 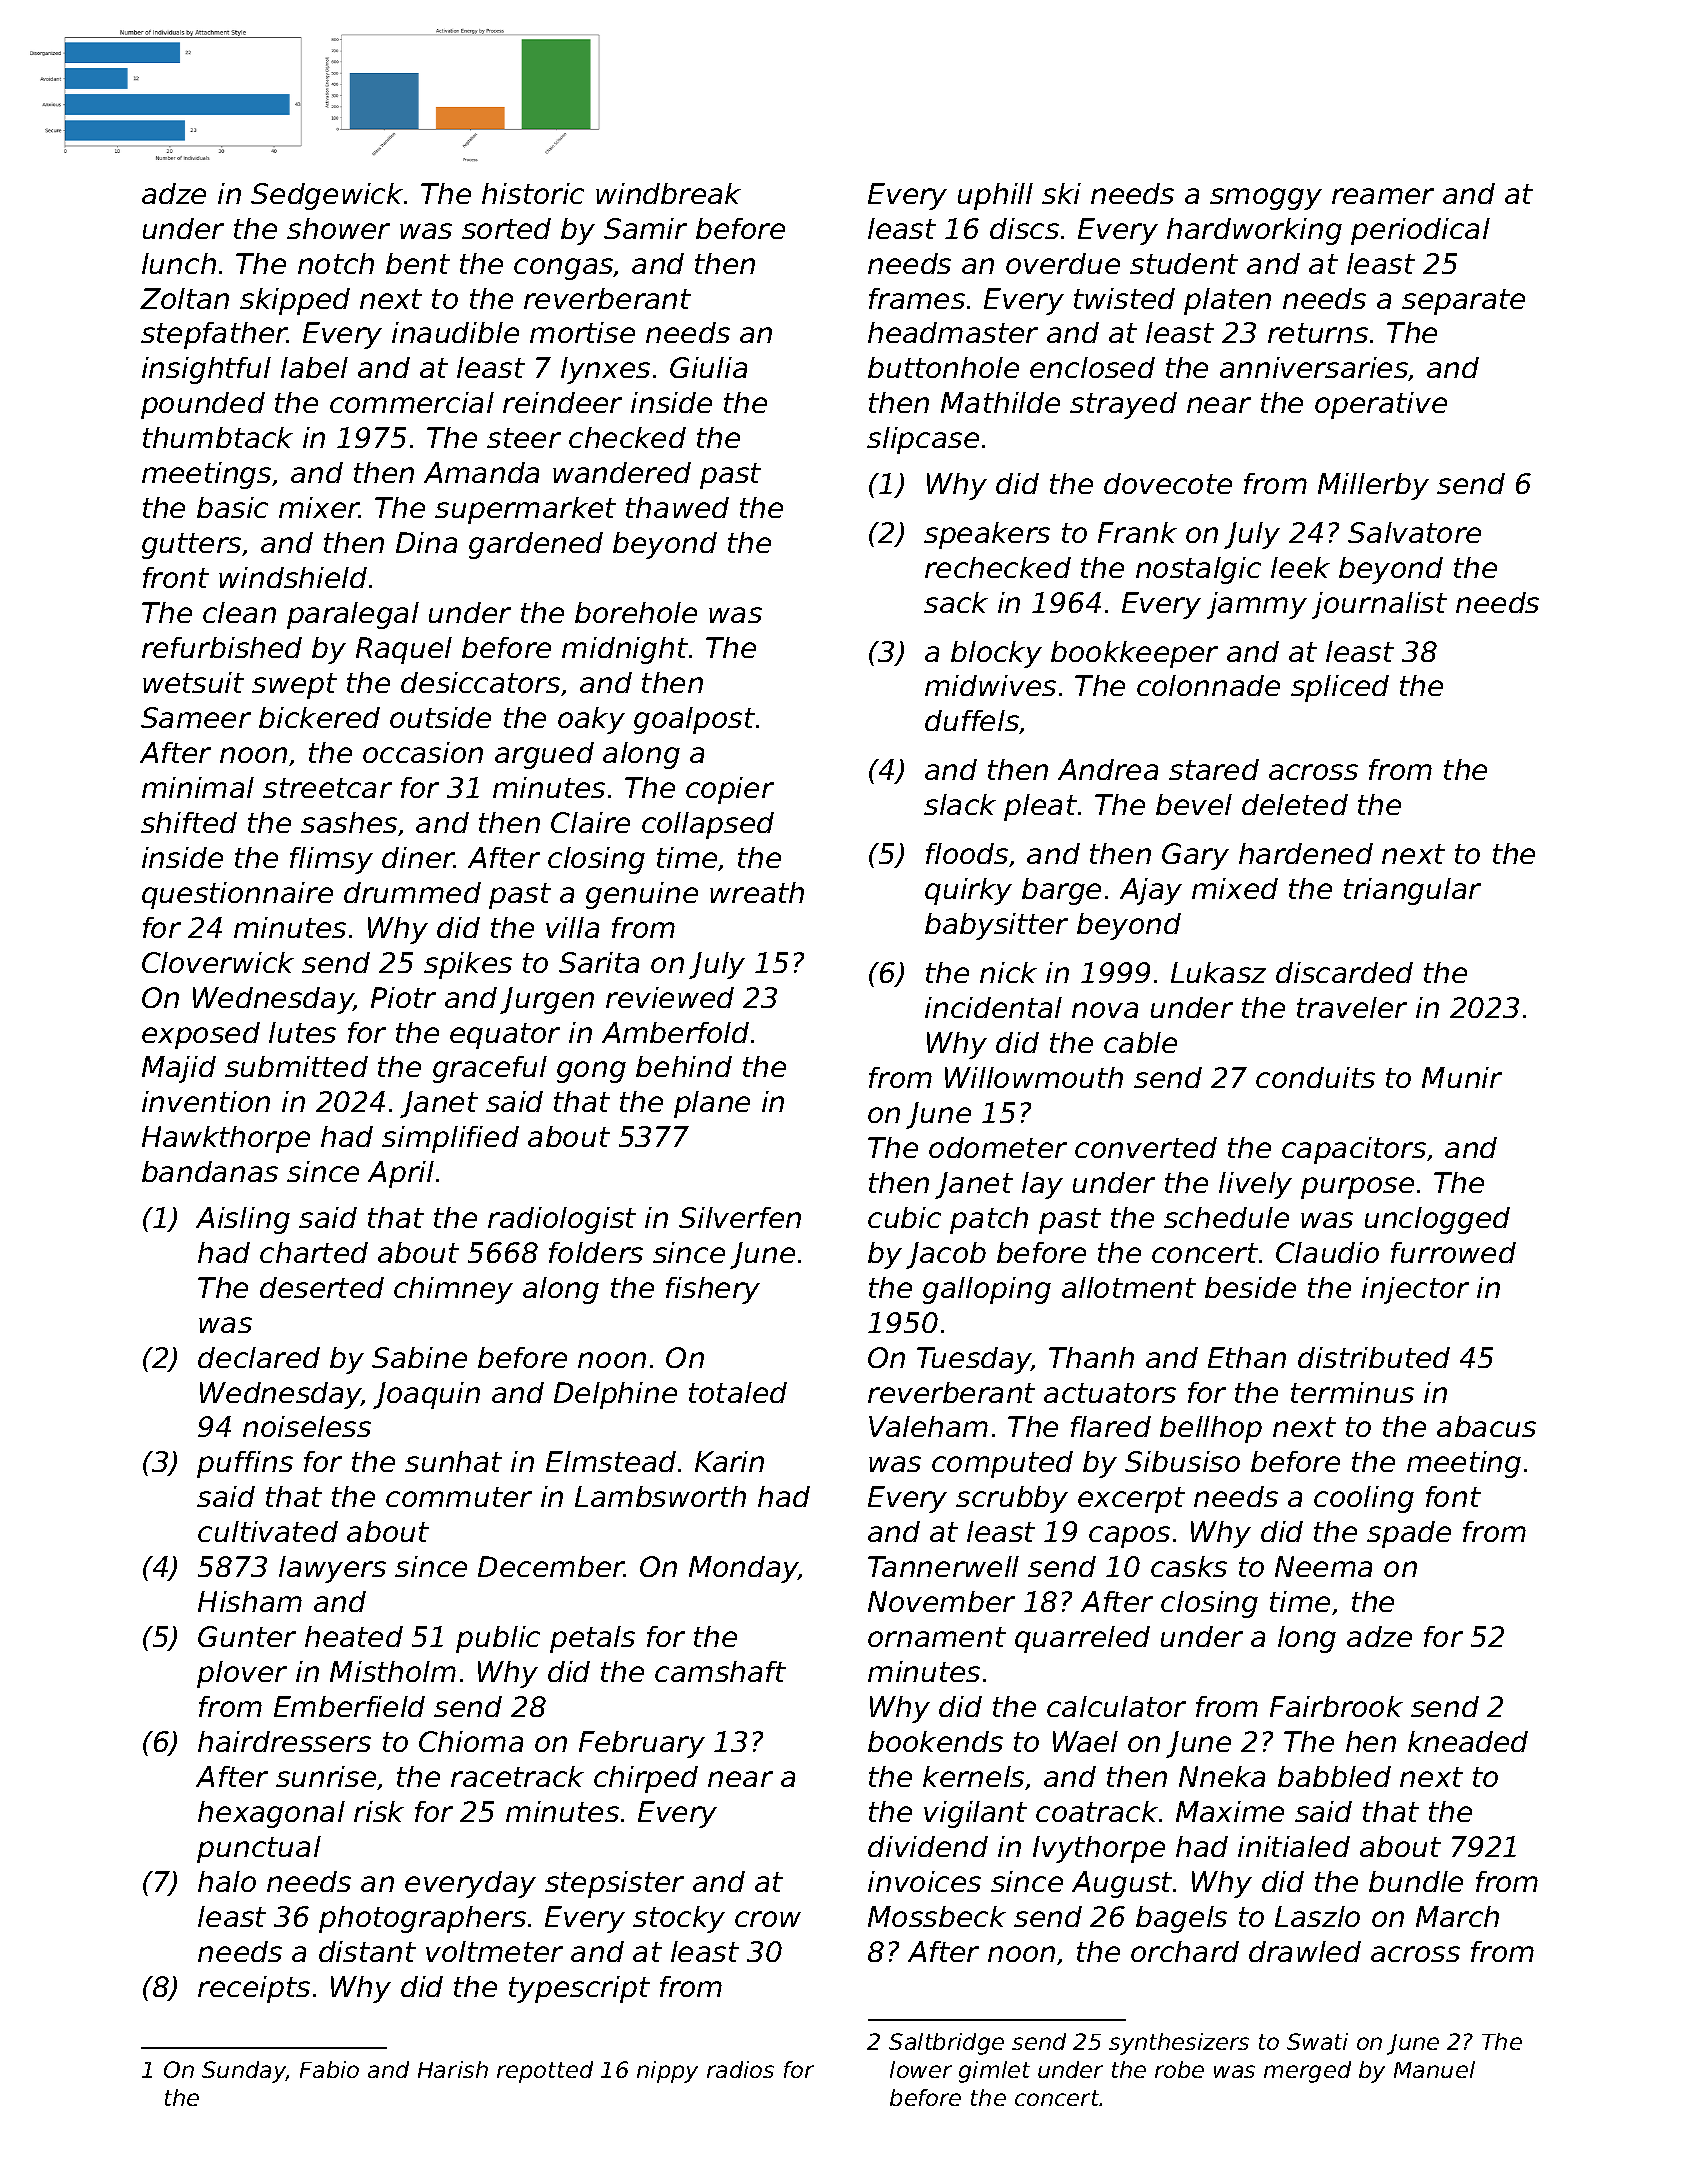 I want to click on receipts, so click(x=254, y=1989).
